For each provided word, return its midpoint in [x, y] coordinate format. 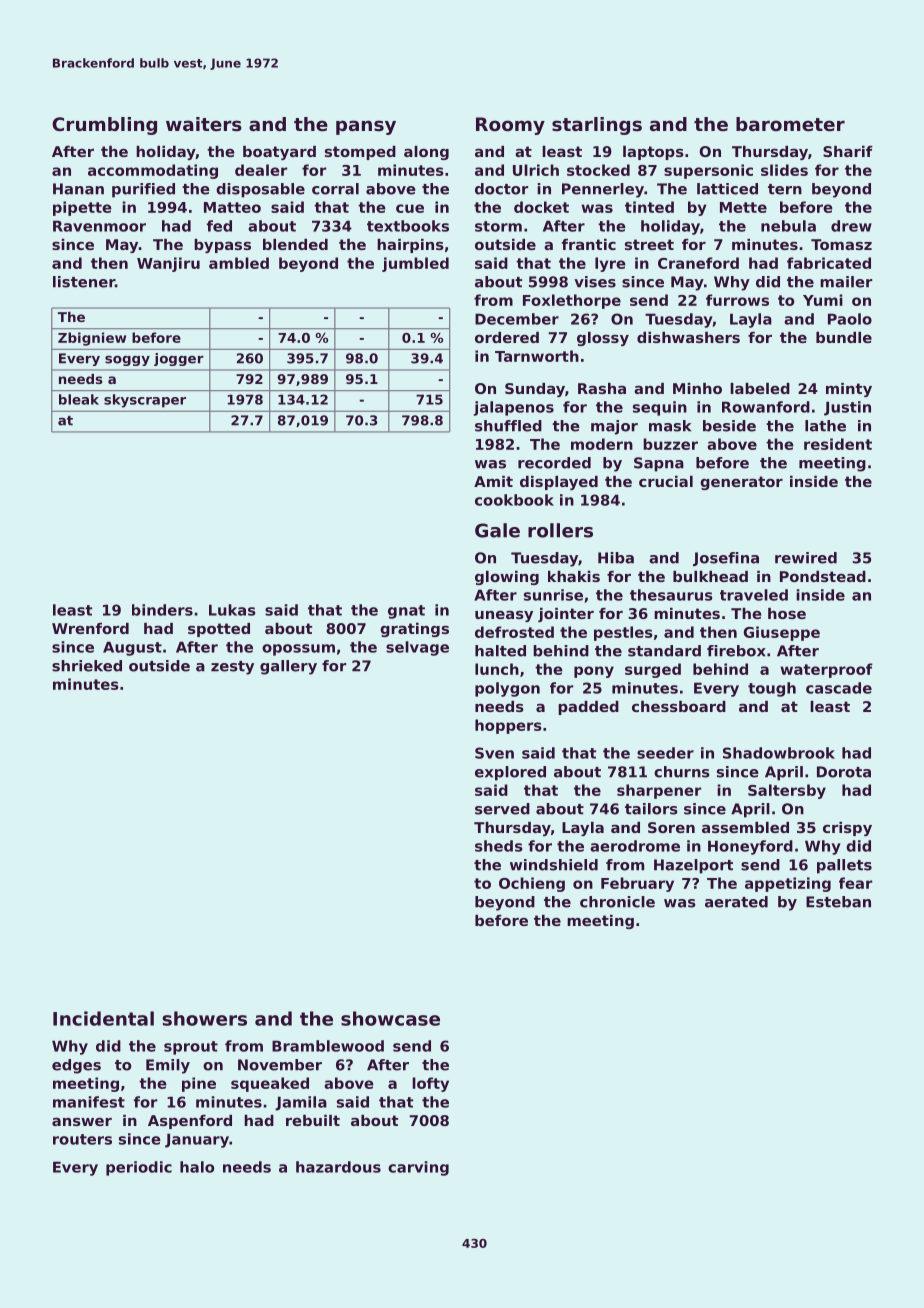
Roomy [510, 126]
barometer [790, 124]
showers [204, 1018]
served [502, 809]
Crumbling [104, 126]
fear [855, 883]
